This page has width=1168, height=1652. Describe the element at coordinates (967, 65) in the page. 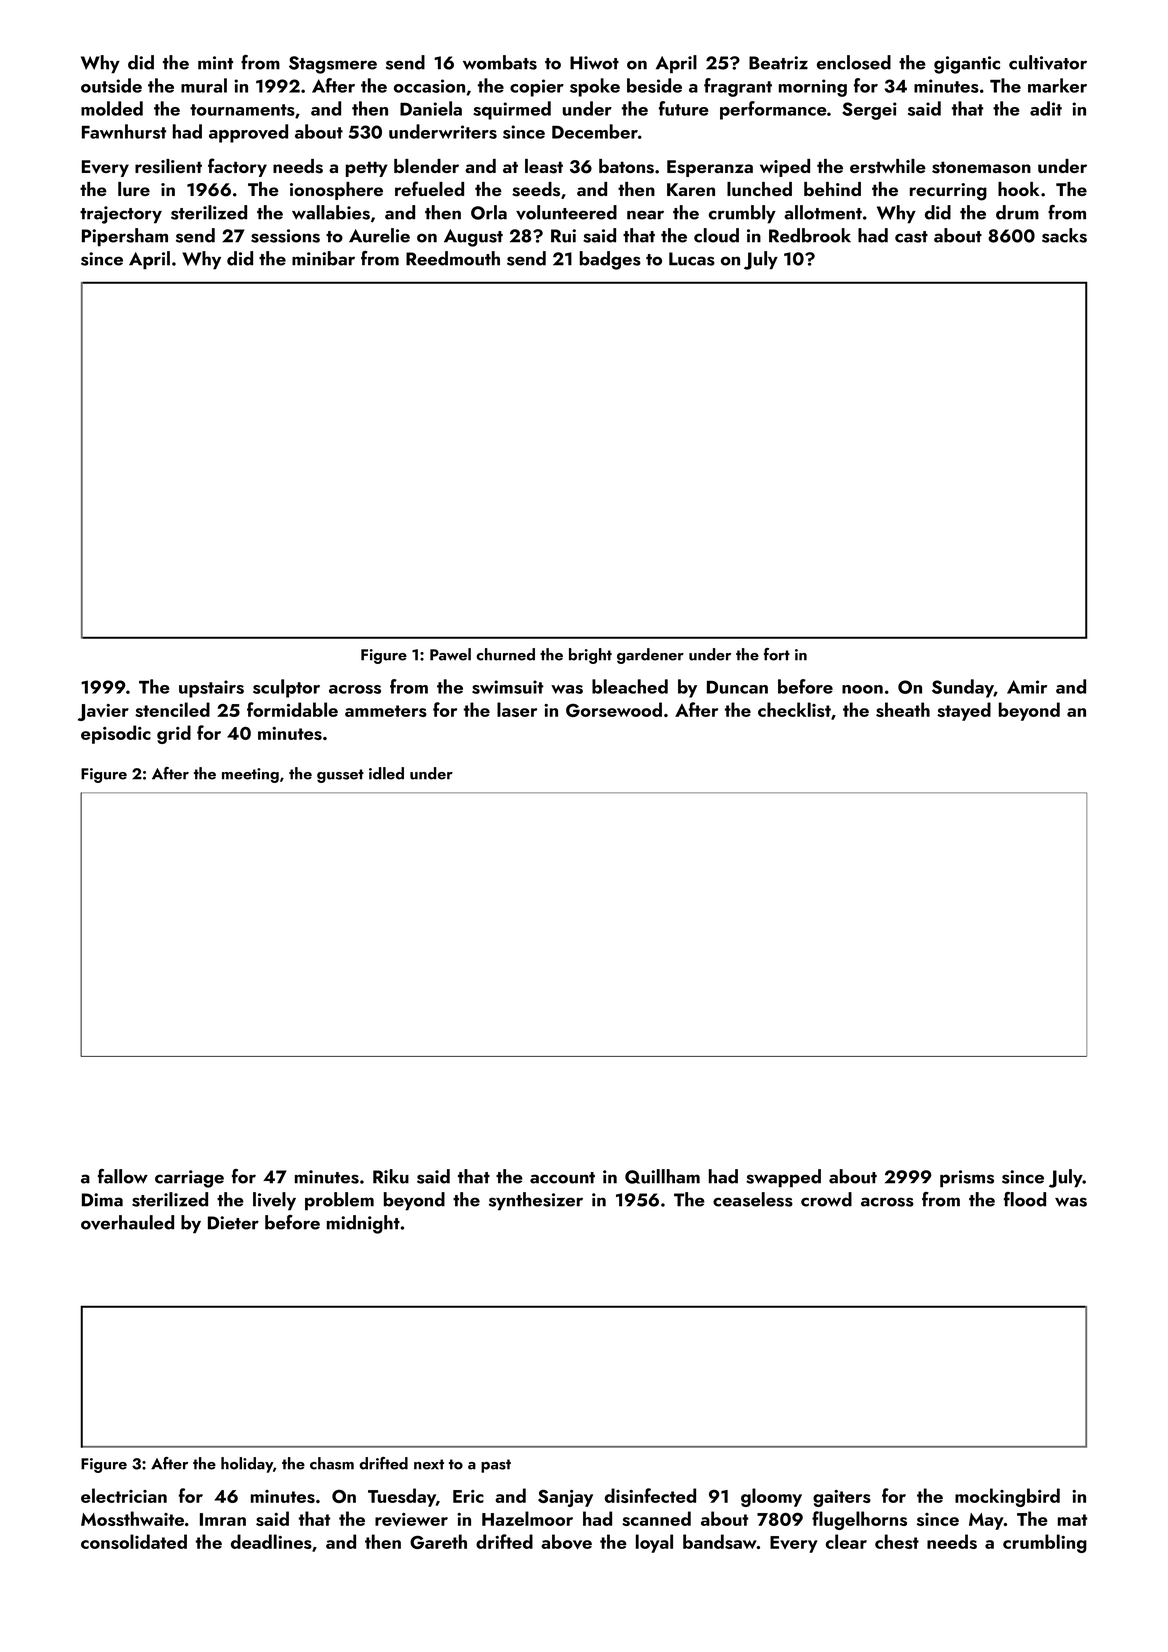

I see `gigantic` at that location.
